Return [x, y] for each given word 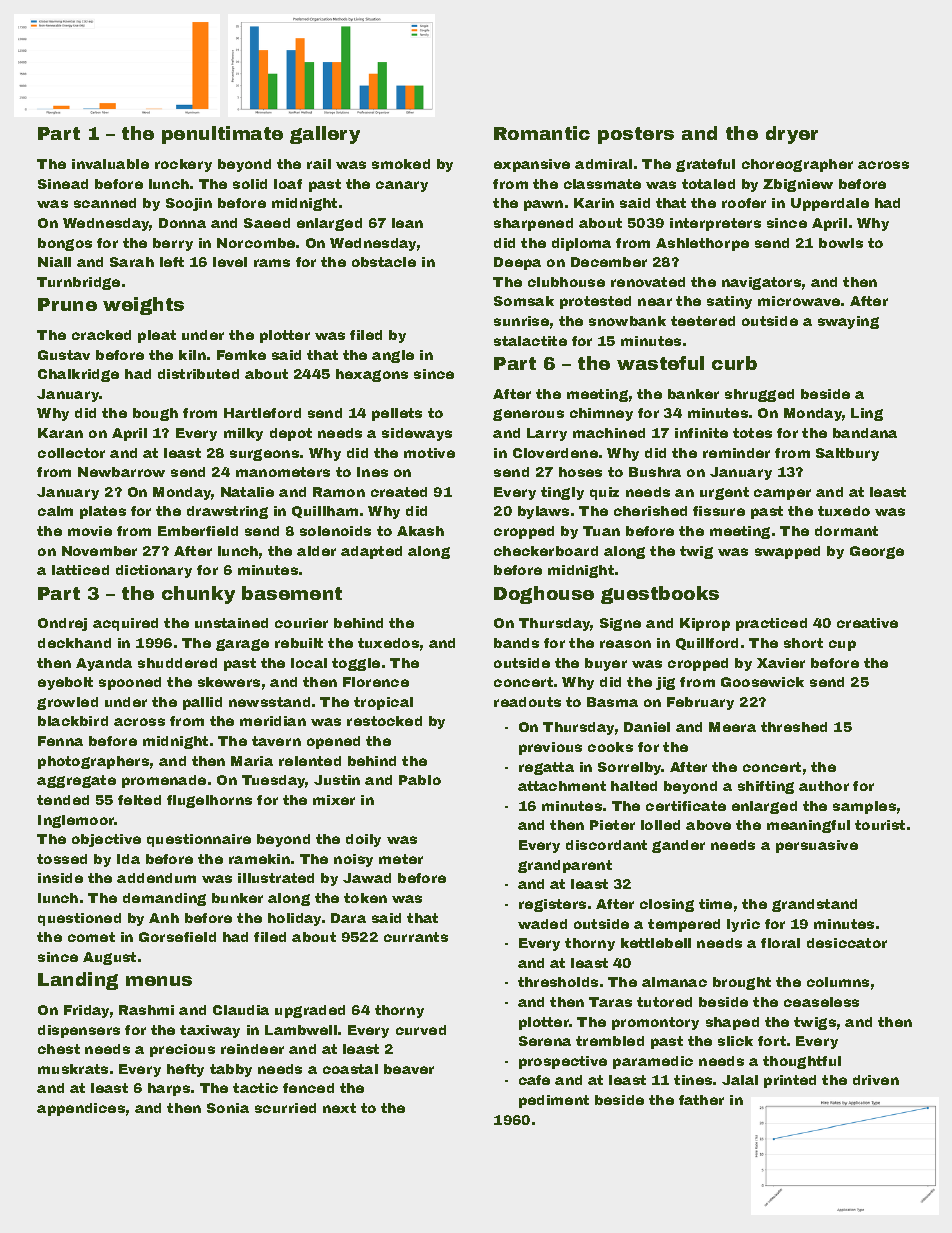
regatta [546, 768]
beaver [409, 1069]
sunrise [521, 321]
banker [693, 394]
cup [842, 645]
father [701, 1100]
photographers [93, 762]
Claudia [241, 1010]
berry [173, 244]
